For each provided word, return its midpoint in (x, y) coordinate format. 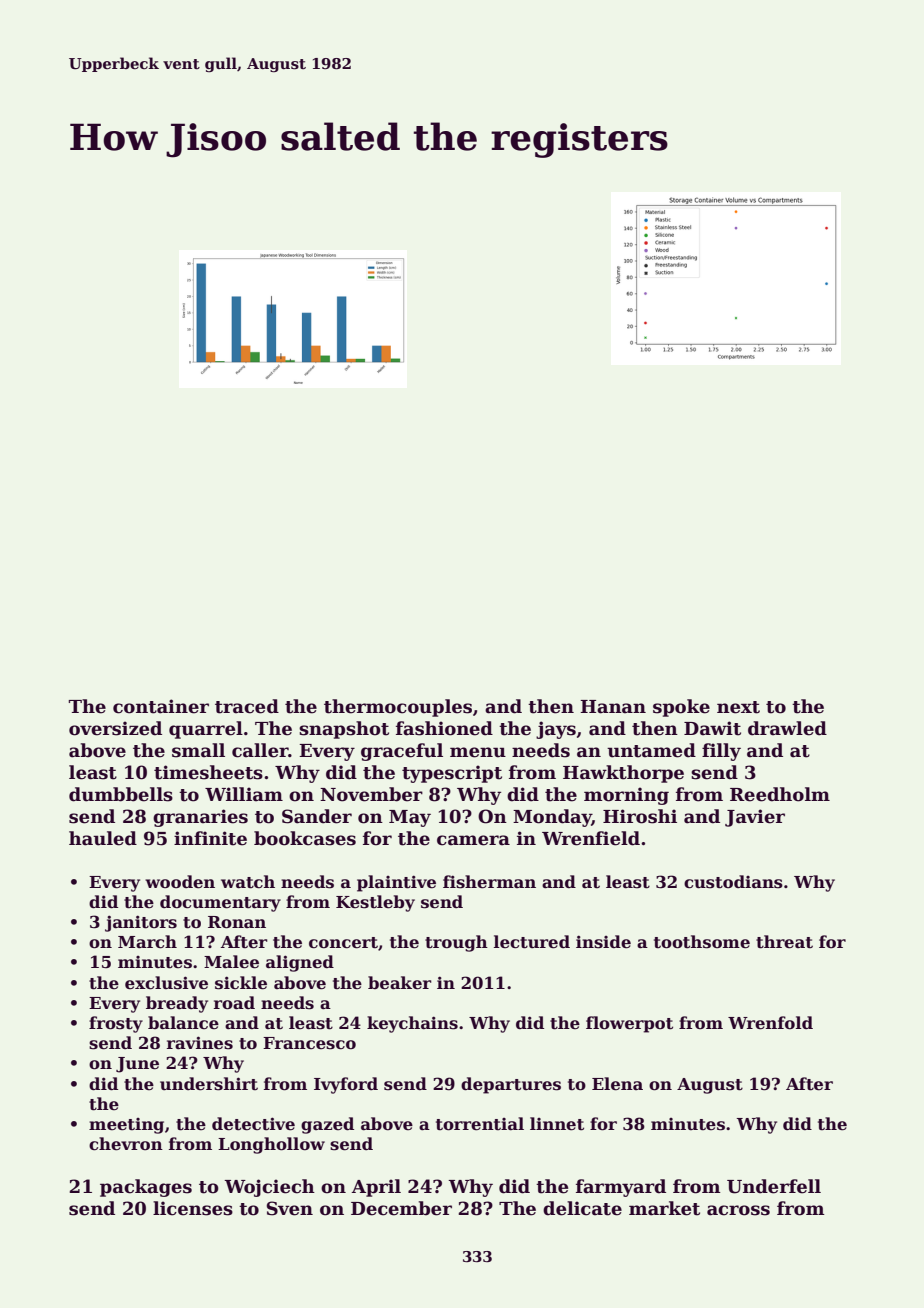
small (198, 750)
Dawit (712, 728)
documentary (220, 903)
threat (784, 942)
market (664, 1208)
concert (343, 943)
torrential (480, 1124)
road (234, 1003)
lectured (532, 942)
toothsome (702, 942)
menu (478, 752)
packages (146, 1188)
